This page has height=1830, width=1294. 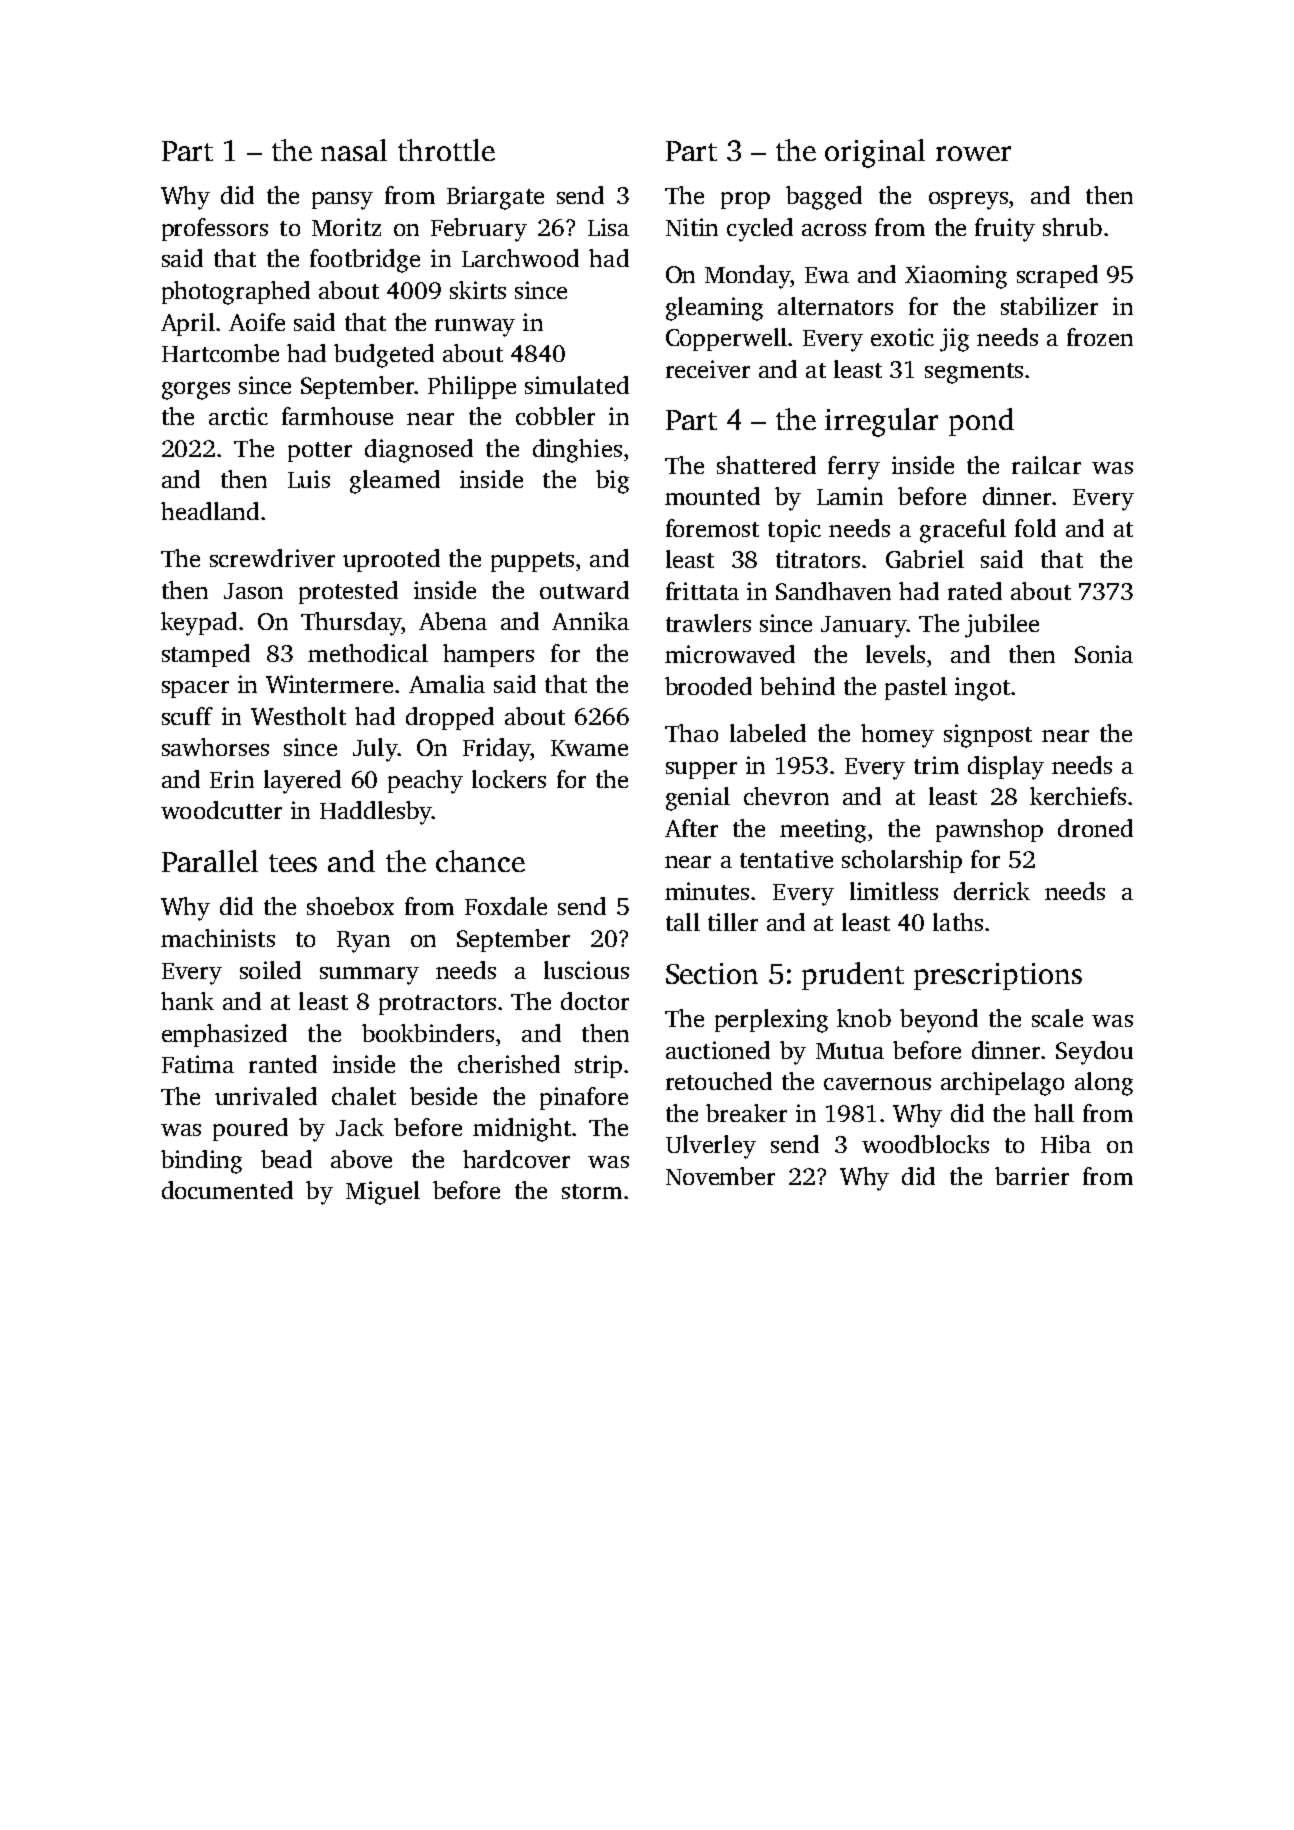 I want to click on big, so click(x=612, y=482).
